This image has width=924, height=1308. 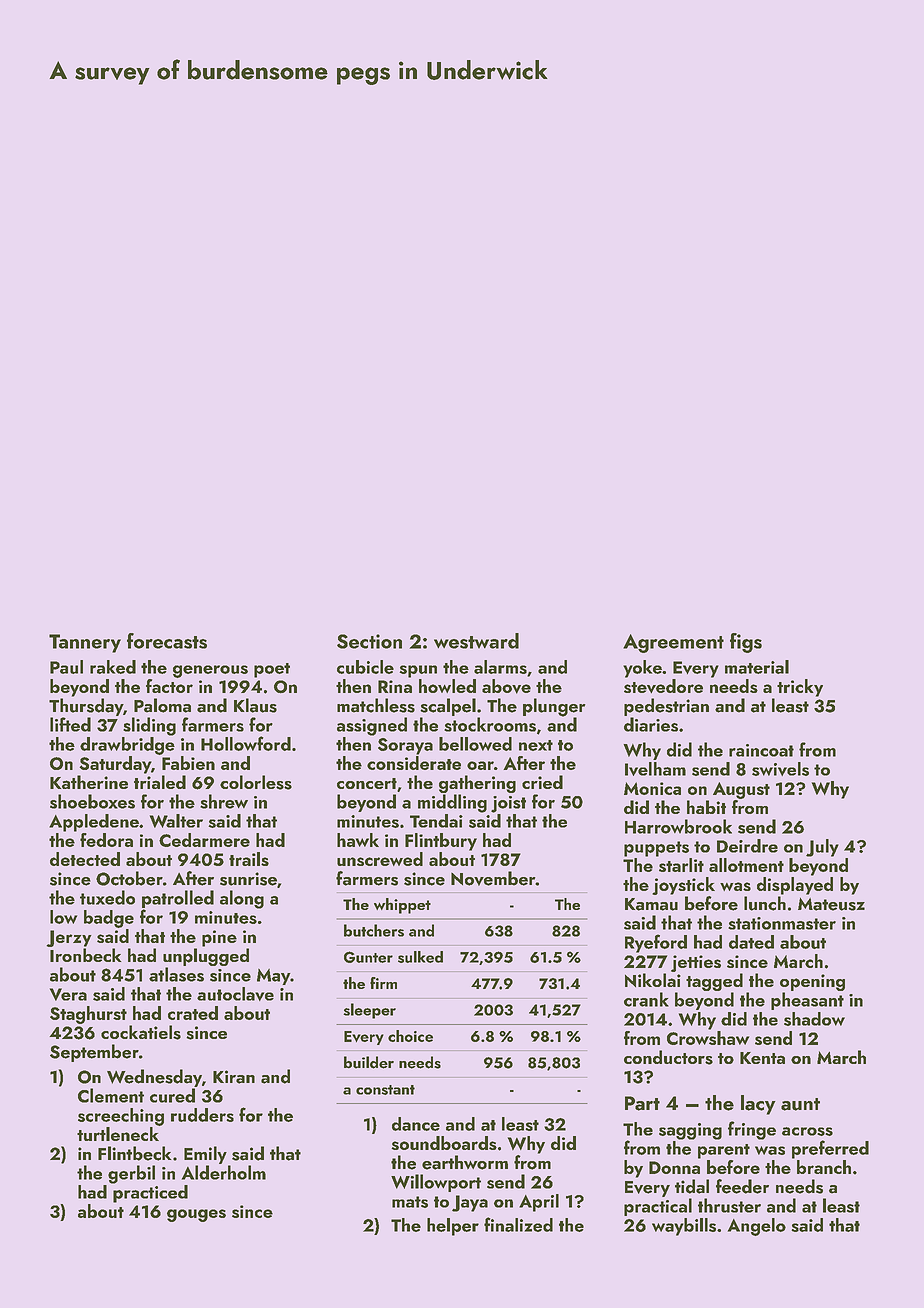 I want to click on detected, so click(x=85, y=859).
